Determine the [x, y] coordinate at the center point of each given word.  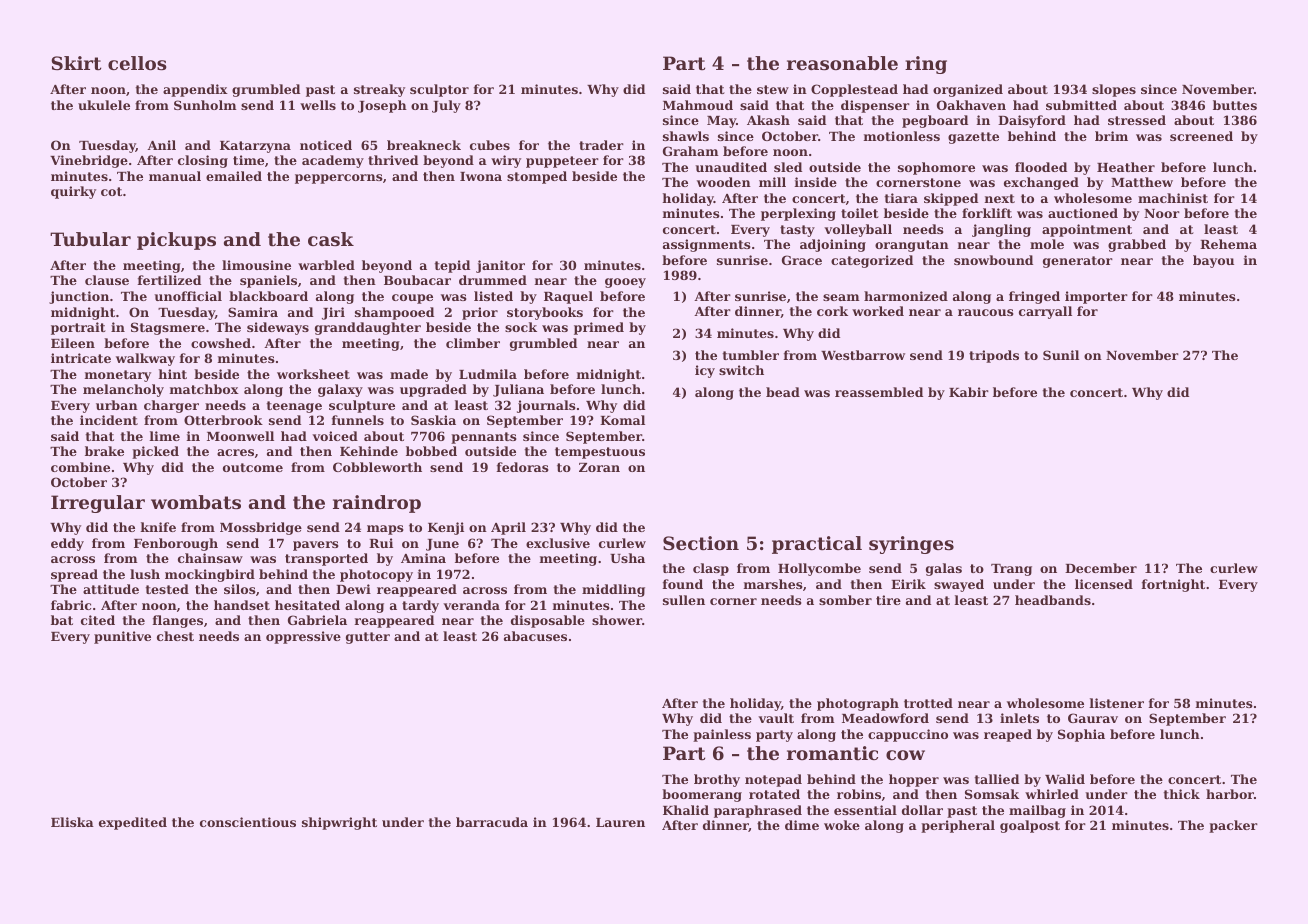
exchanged [1041, 183]
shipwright [339, 823]
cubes [490, 145]
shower [617, 620]
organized [968, 90]
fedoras [522, 467]
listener [1116, 703]
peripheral [958, 826]
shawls [686, 136]
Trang [1011, 570]
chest [175, 636]
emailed [234, 176]
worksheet [313, 374]
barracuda [492, 822]
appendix [195, 90]
